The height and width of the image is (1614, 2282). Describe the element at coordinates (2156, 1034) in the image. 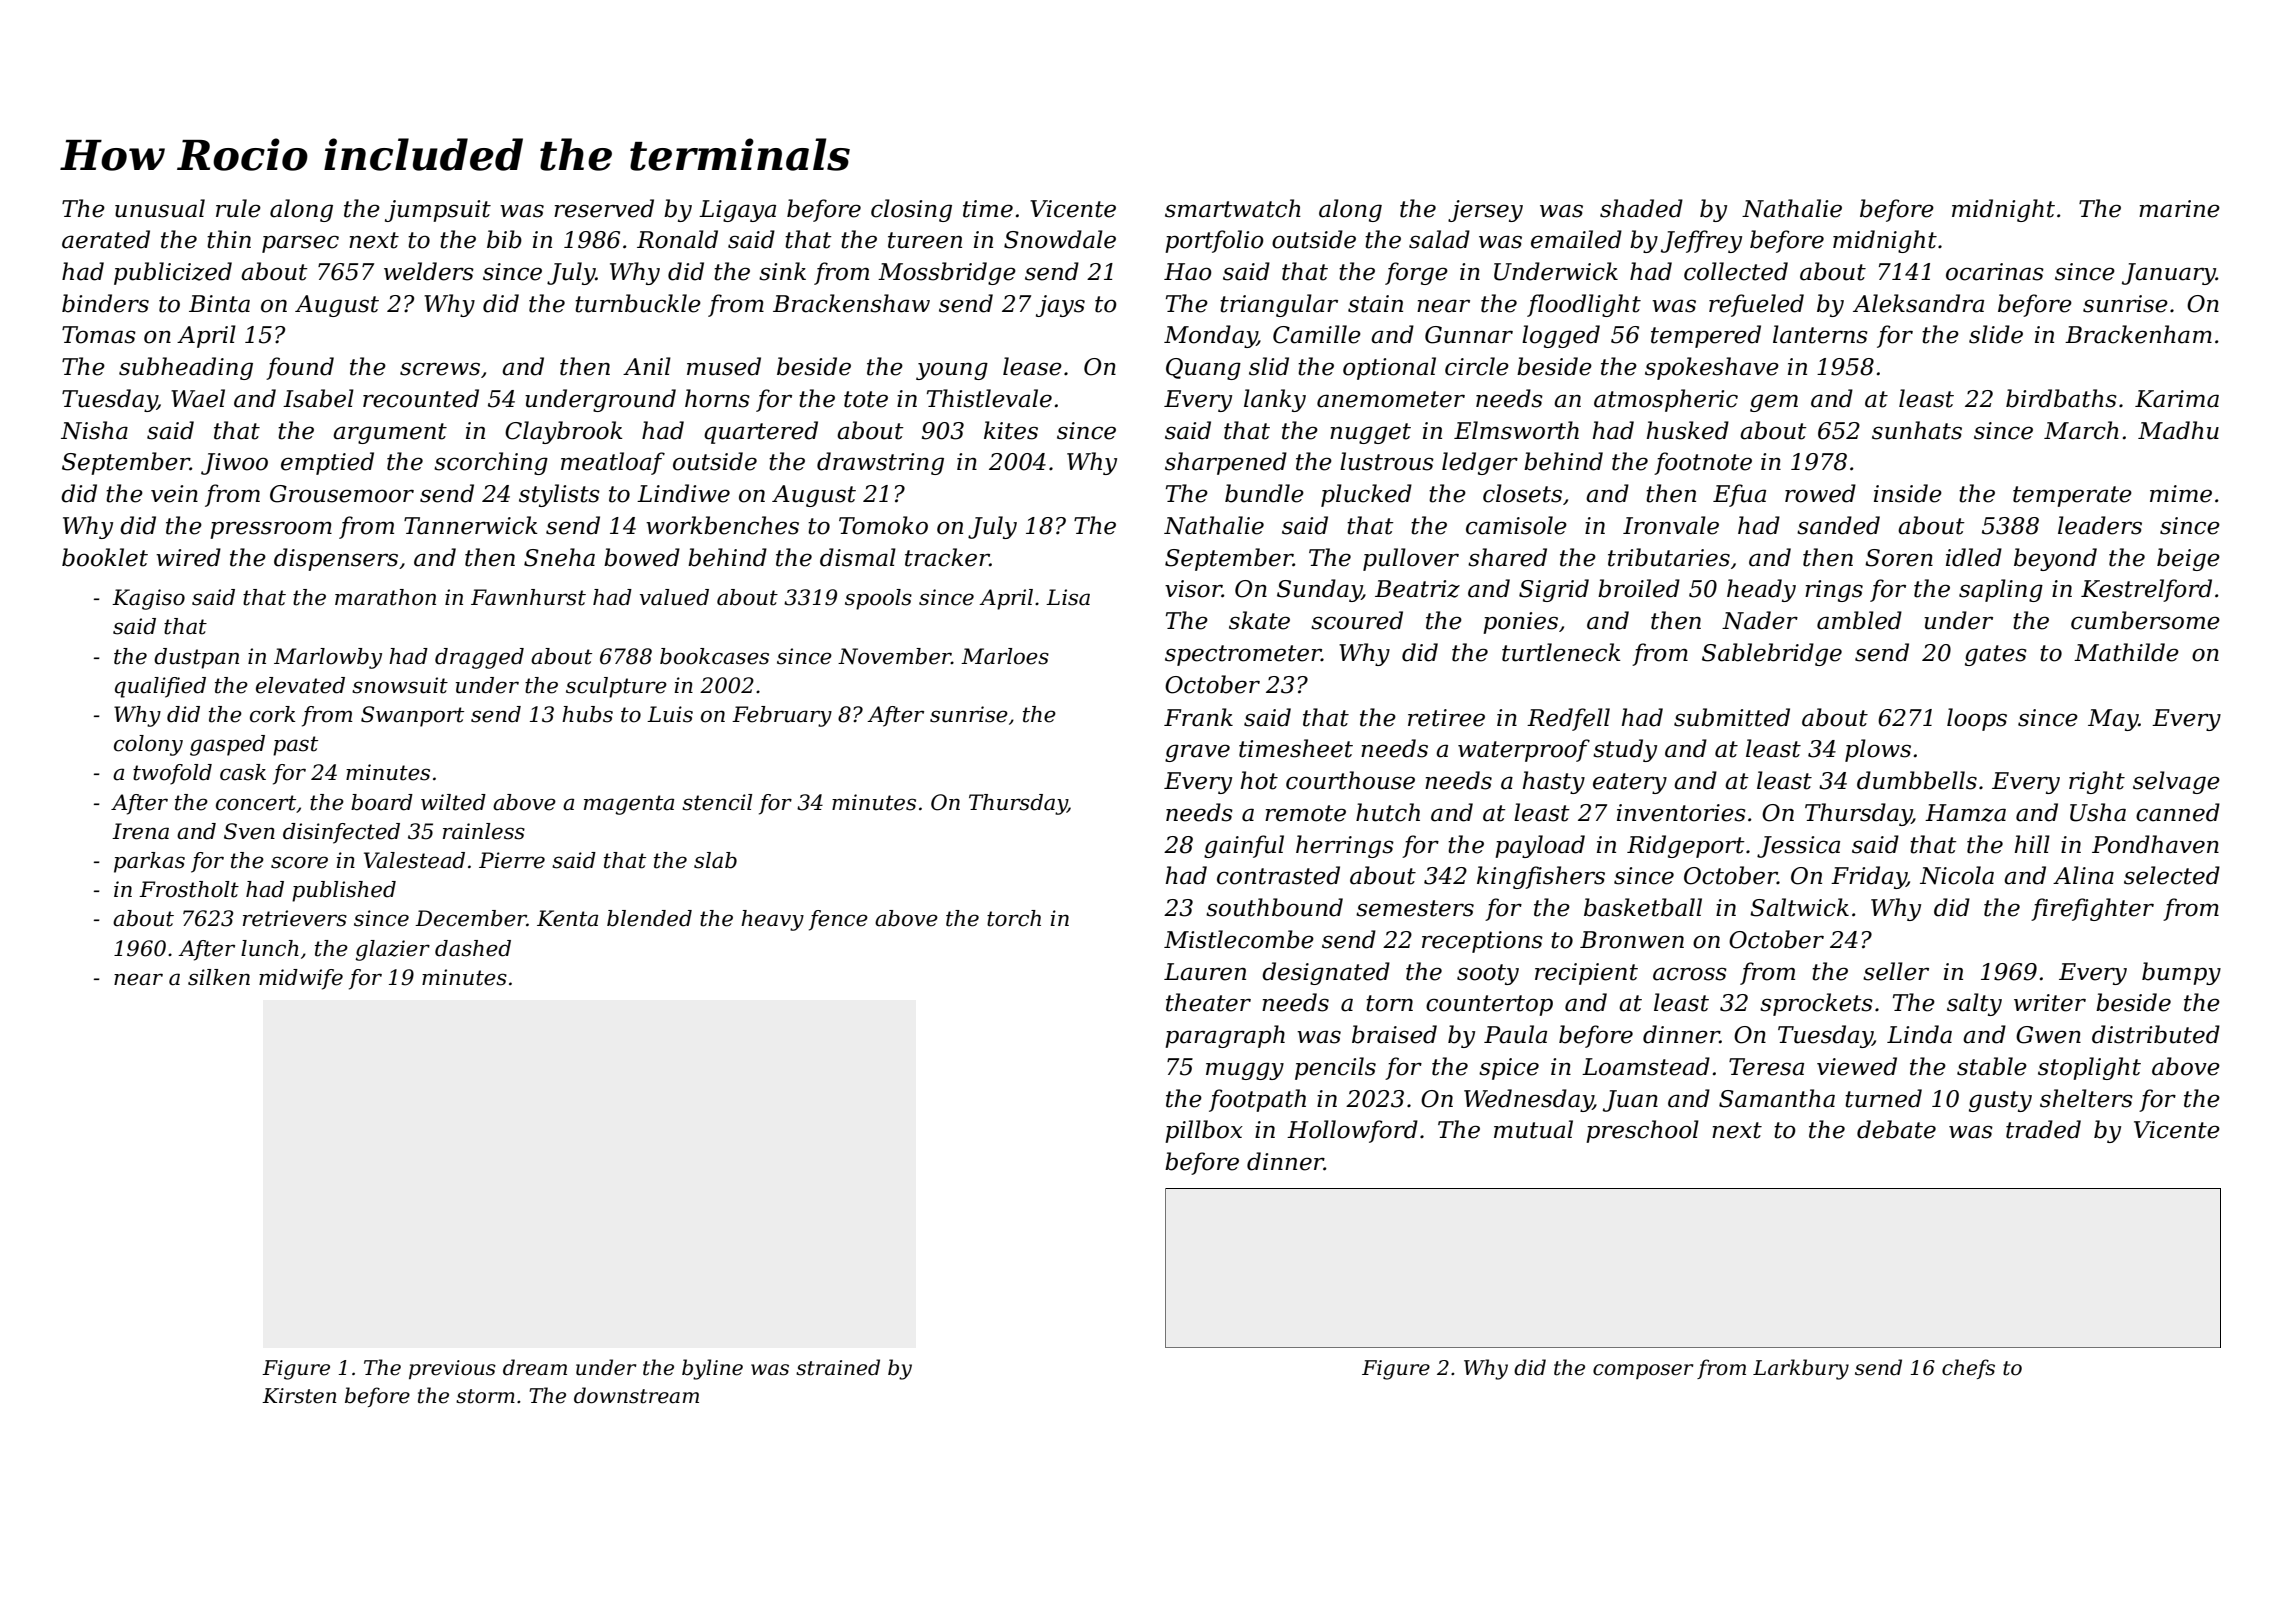

I see `distributed` at that location.
